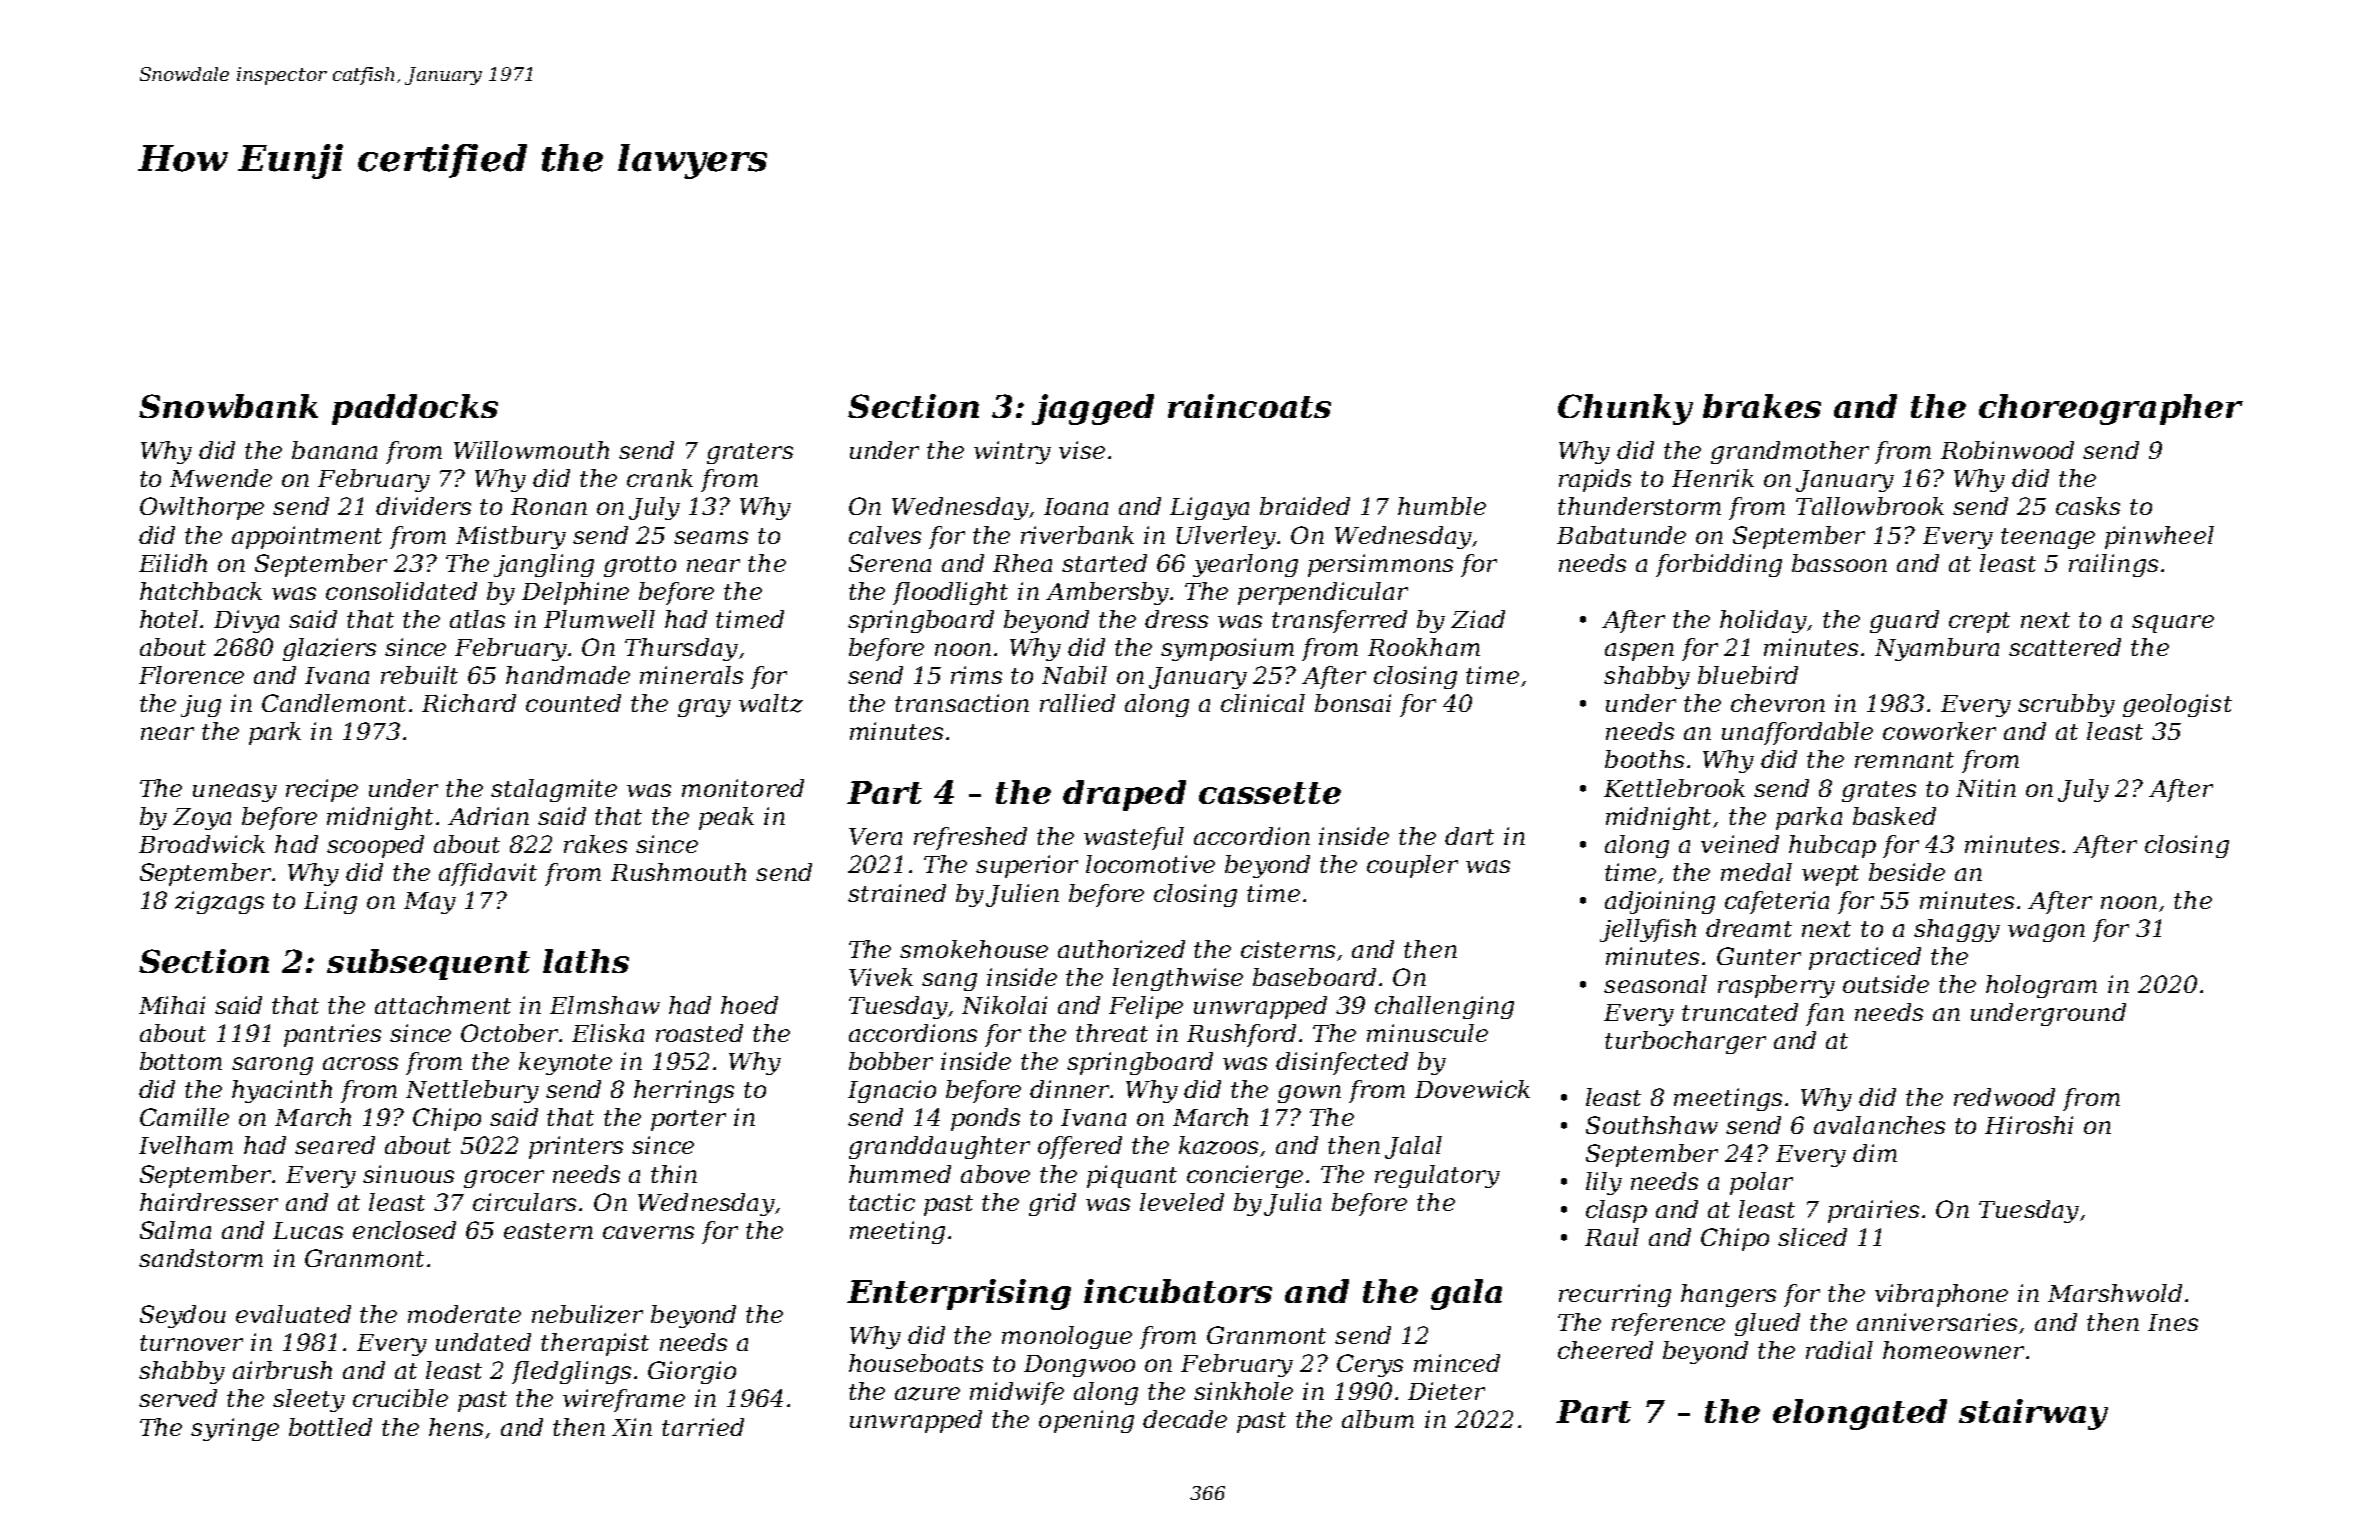  Describe the element at coordinates (1790, 452) in the screenshot. I see `grandmother` at that location.
